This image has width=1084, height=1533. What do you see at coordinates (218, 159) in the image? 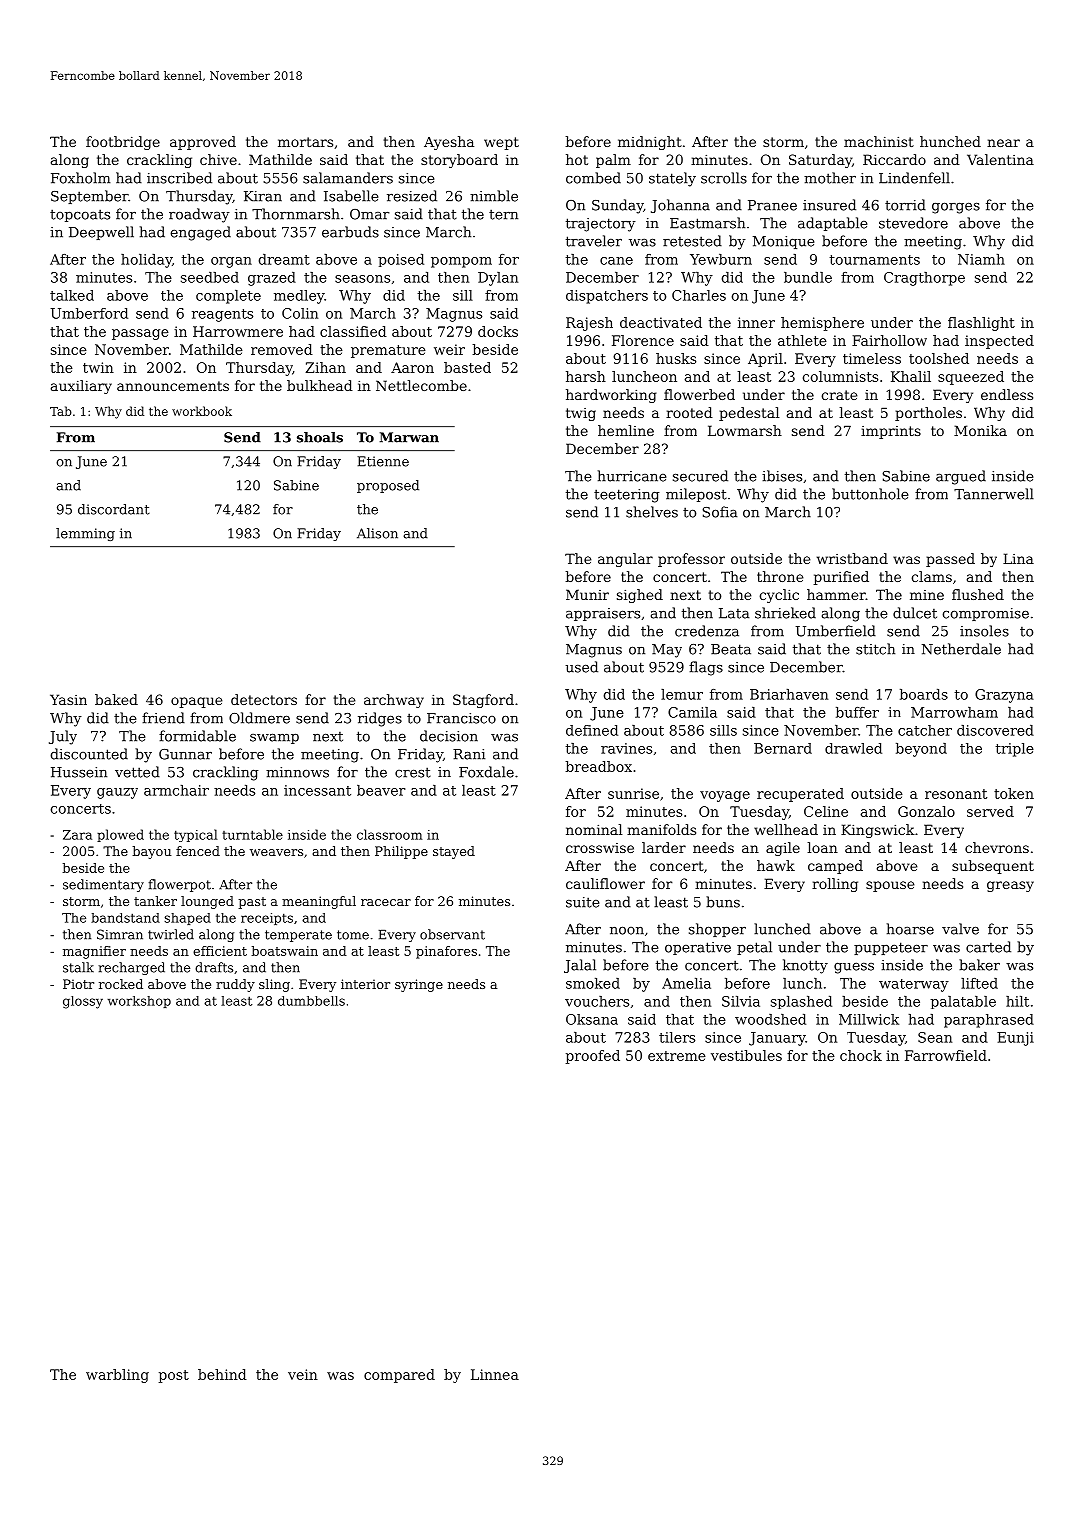
I see `chive` at bounding box center [218, 159].
